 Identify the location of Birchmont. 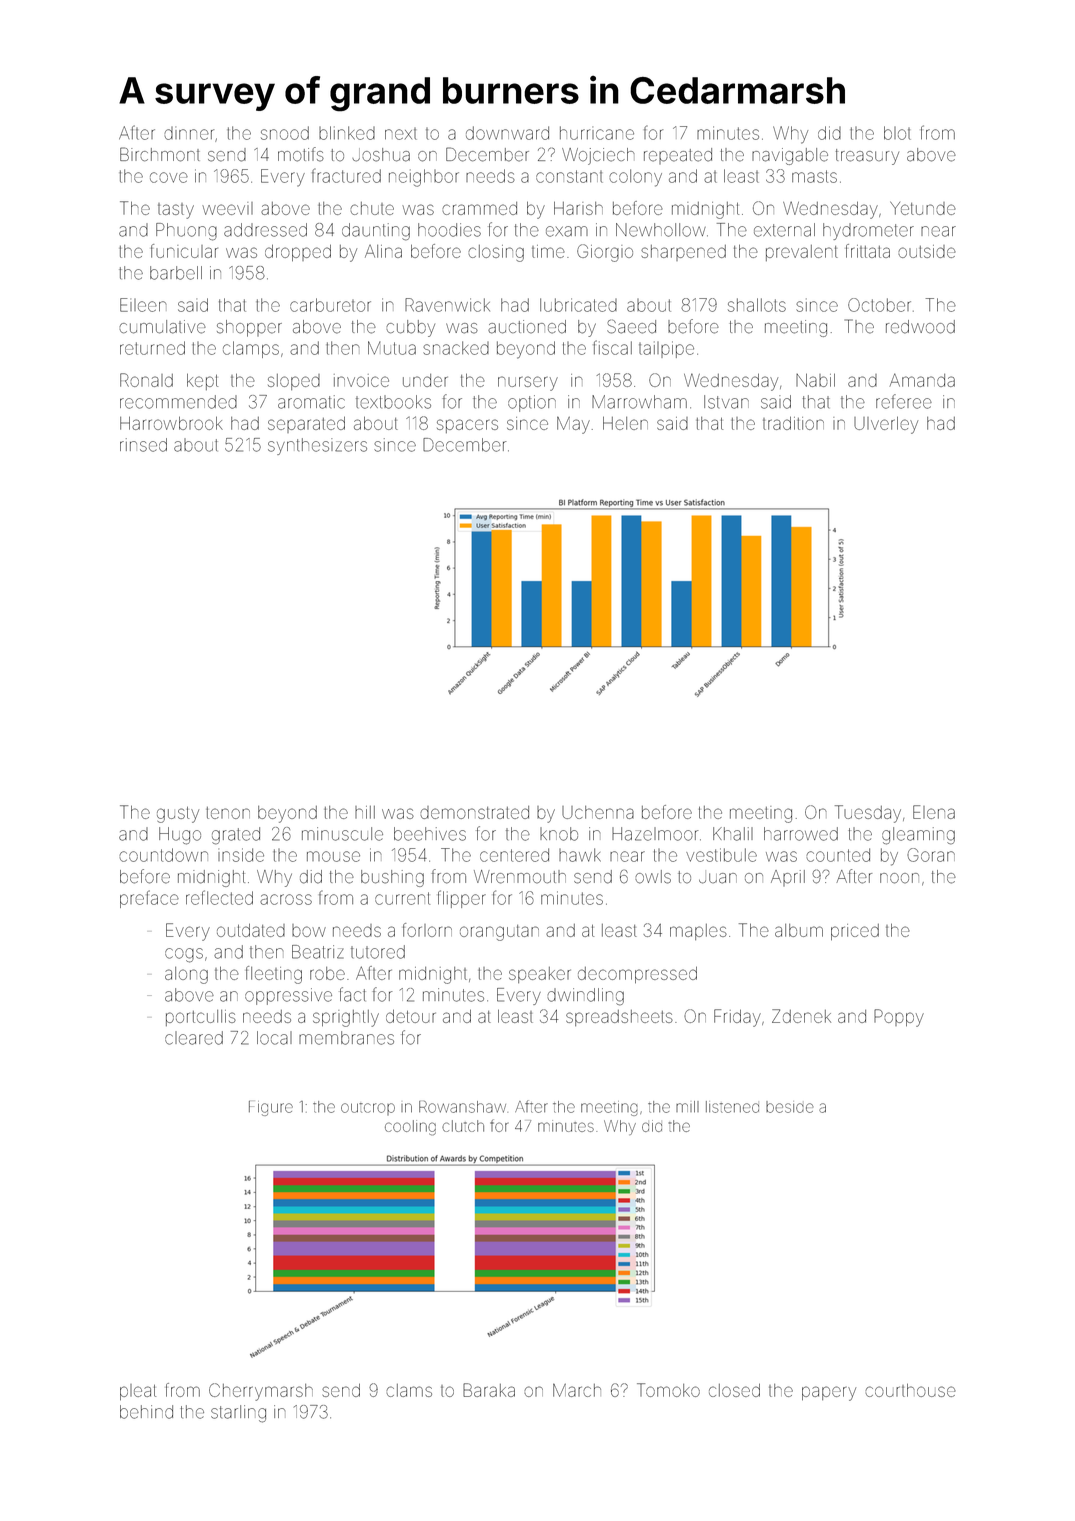
(159, 154).
